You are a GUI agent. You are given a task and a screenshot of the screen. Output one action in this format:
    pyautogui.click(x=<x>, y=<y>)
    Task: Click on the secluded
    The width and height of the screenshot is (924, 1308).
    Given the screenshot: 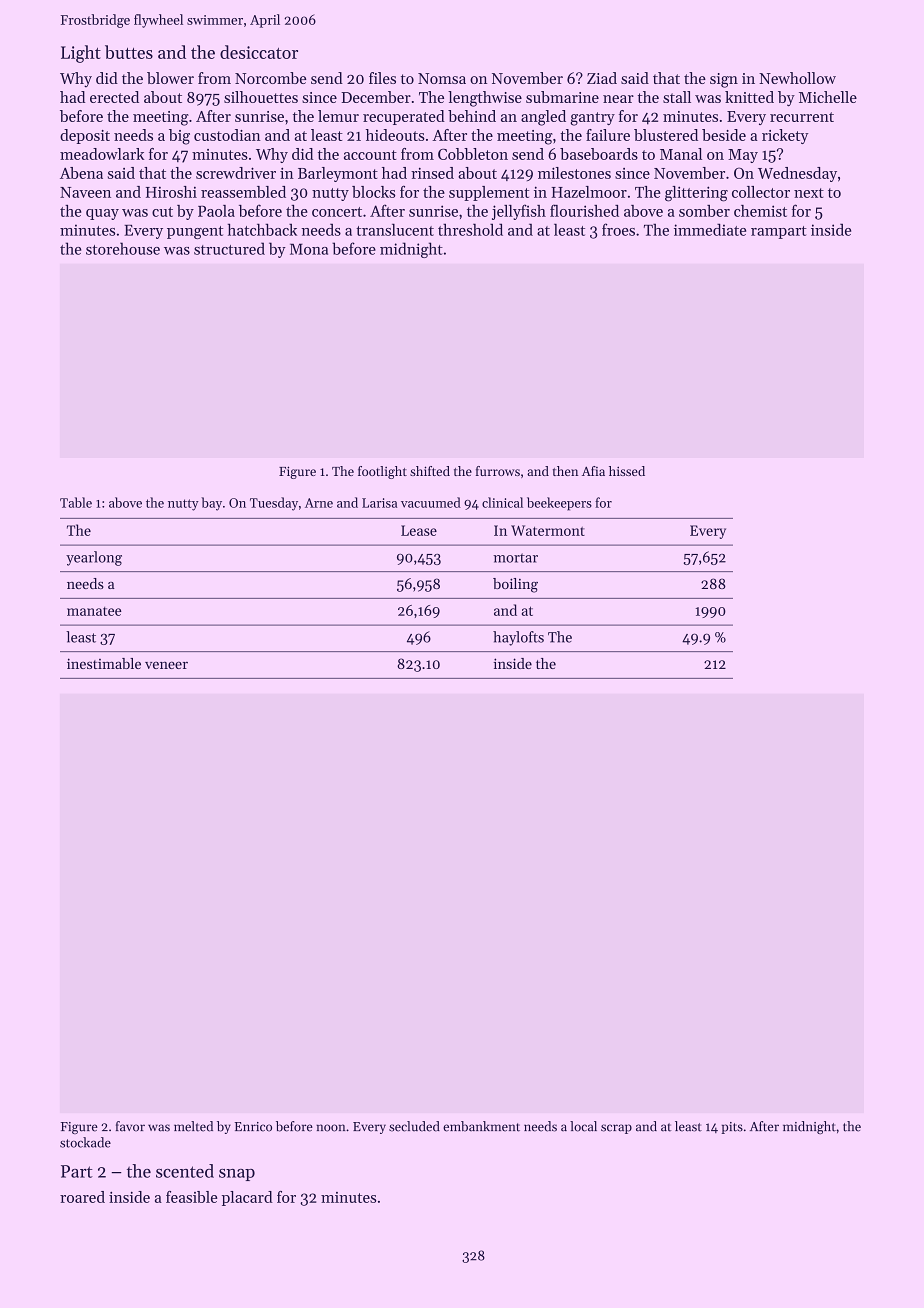 What is the action you would take?
    pyautogui.click(x=414, y=1126)
